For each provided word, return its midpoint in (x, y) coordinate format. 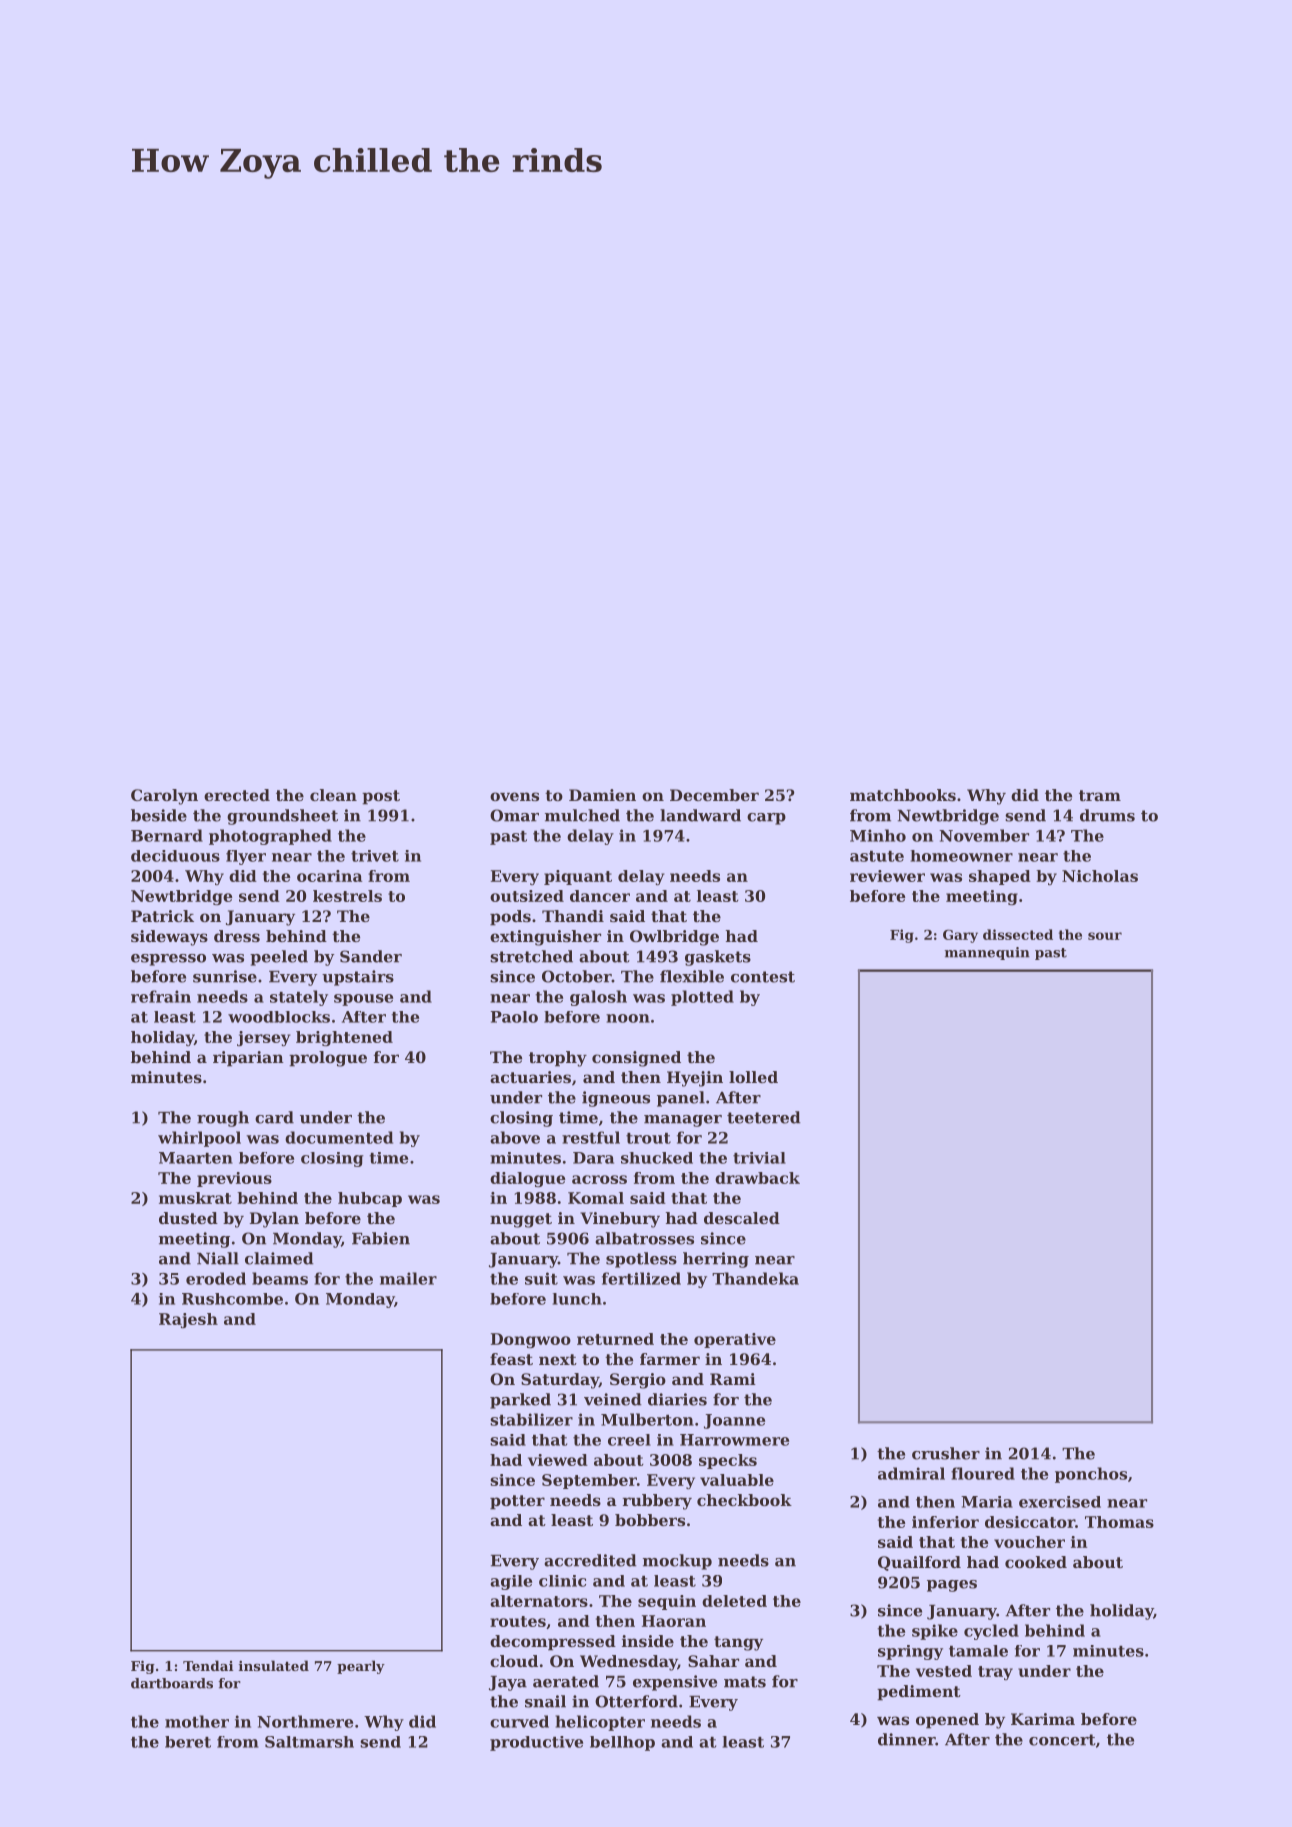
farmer (670, 1359)
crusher (946, 1453)
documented (339, 1137)
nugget (521, 1220)
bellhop (622, 1743)
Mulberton (647, 1419)
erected (237, 795)
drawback (757, 1178)
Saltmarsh (309, 1742)
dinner (906, 1739)
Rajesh (188, 1320)
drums (1107, 815)
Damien (602, 795)
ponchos (1091, 1475)
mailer (408, 1278)
